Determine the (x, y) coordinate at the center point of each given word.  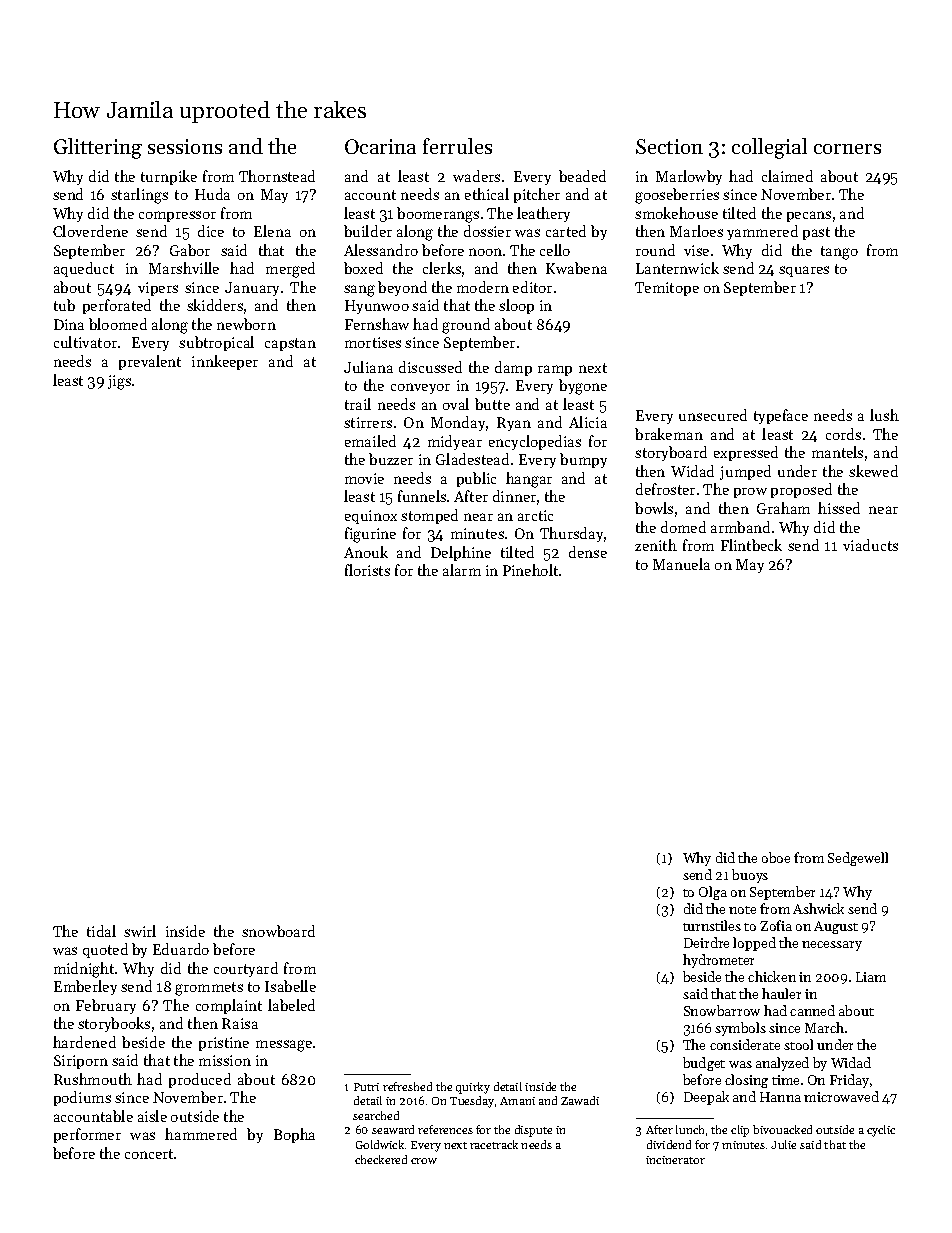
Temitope (667, 289)
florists (367, 570)
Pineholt (530, 570)
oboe (776, 857)
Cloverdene (90, 231)
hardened (84, 1042)
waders (476, 176)
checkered (381, 1159)
